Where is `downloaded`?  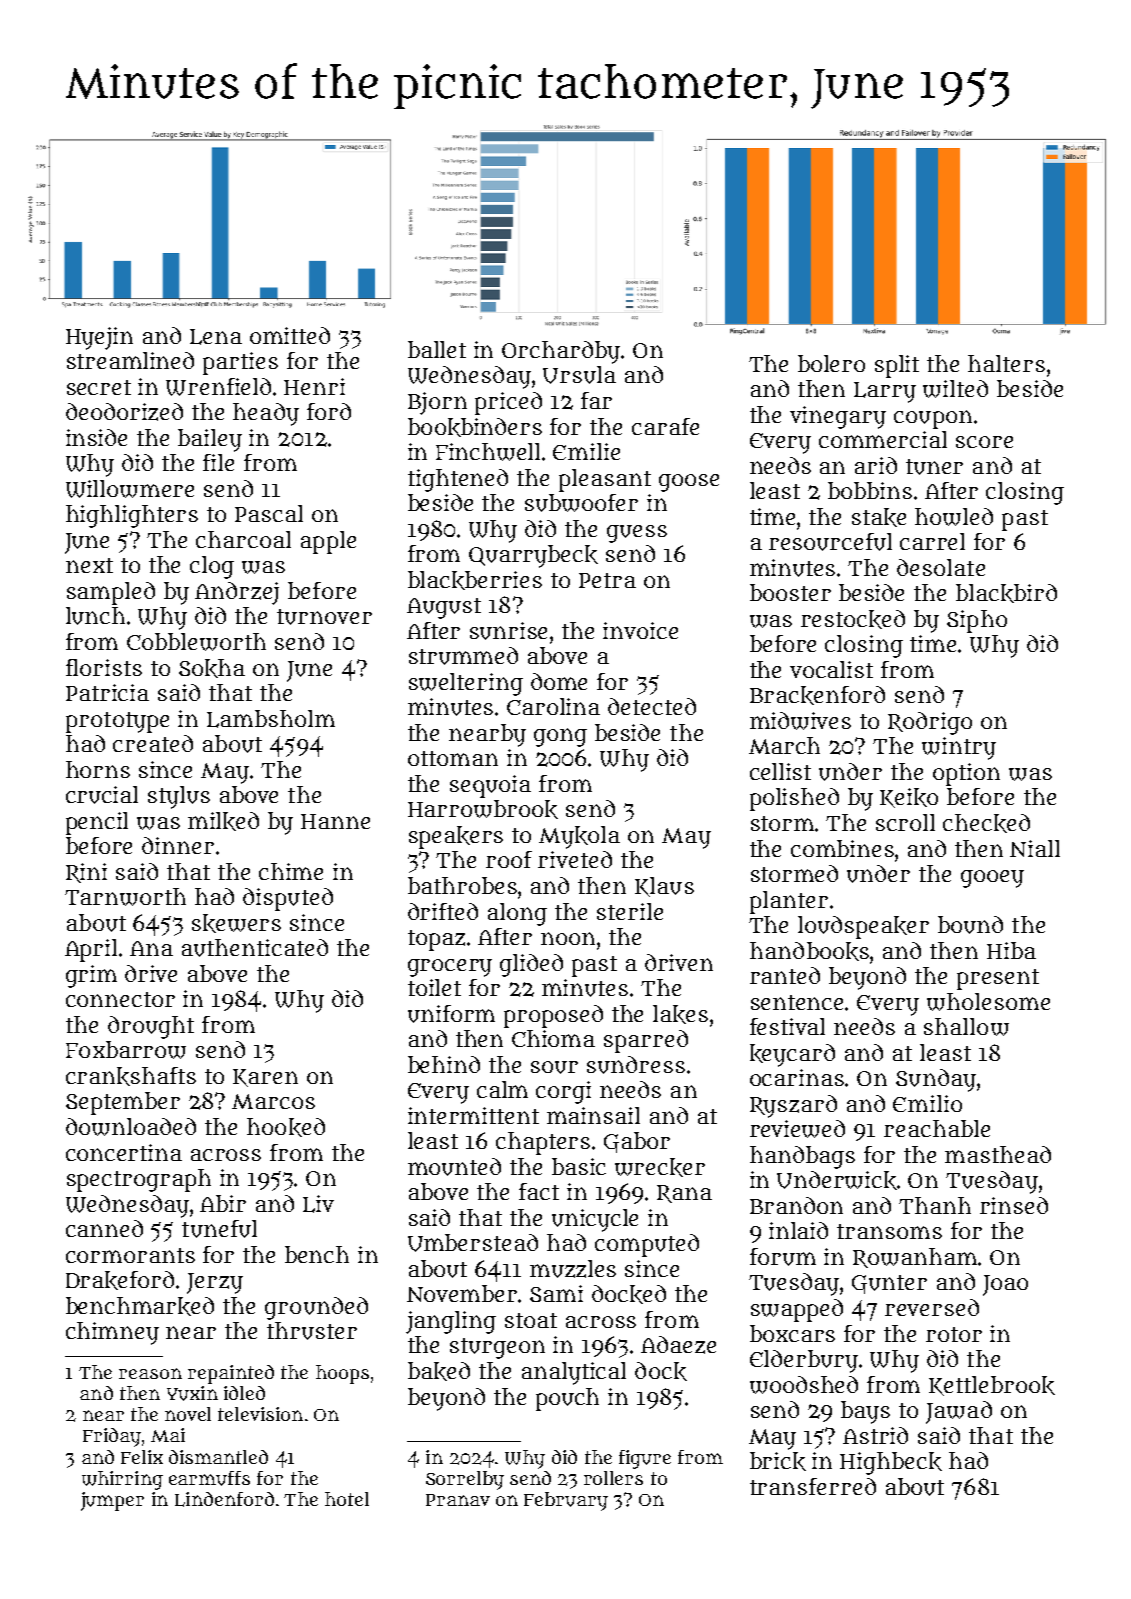 downloaded is located at coordinates (131, 1127).
